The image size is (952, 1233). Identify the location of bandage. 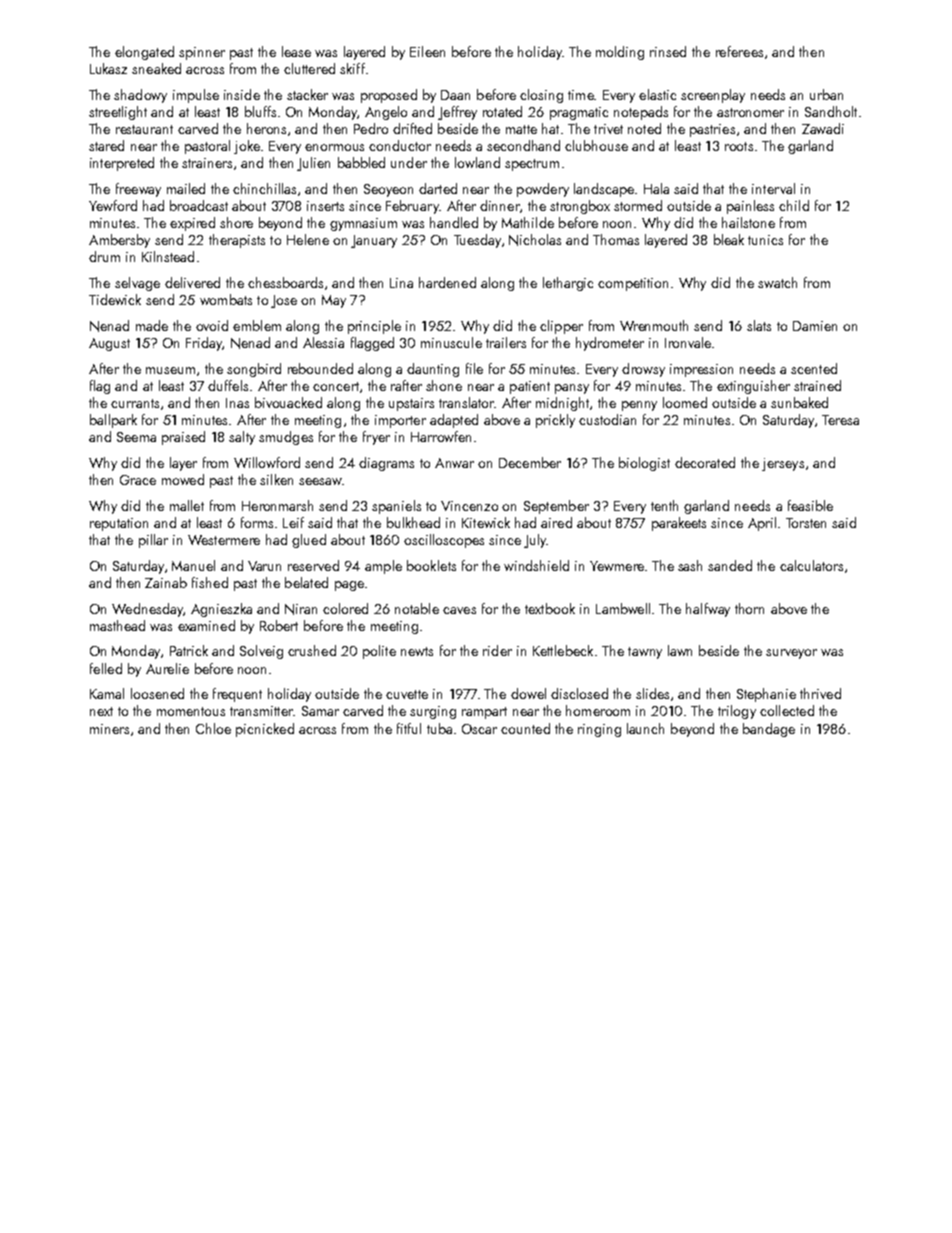
(769, 730).
